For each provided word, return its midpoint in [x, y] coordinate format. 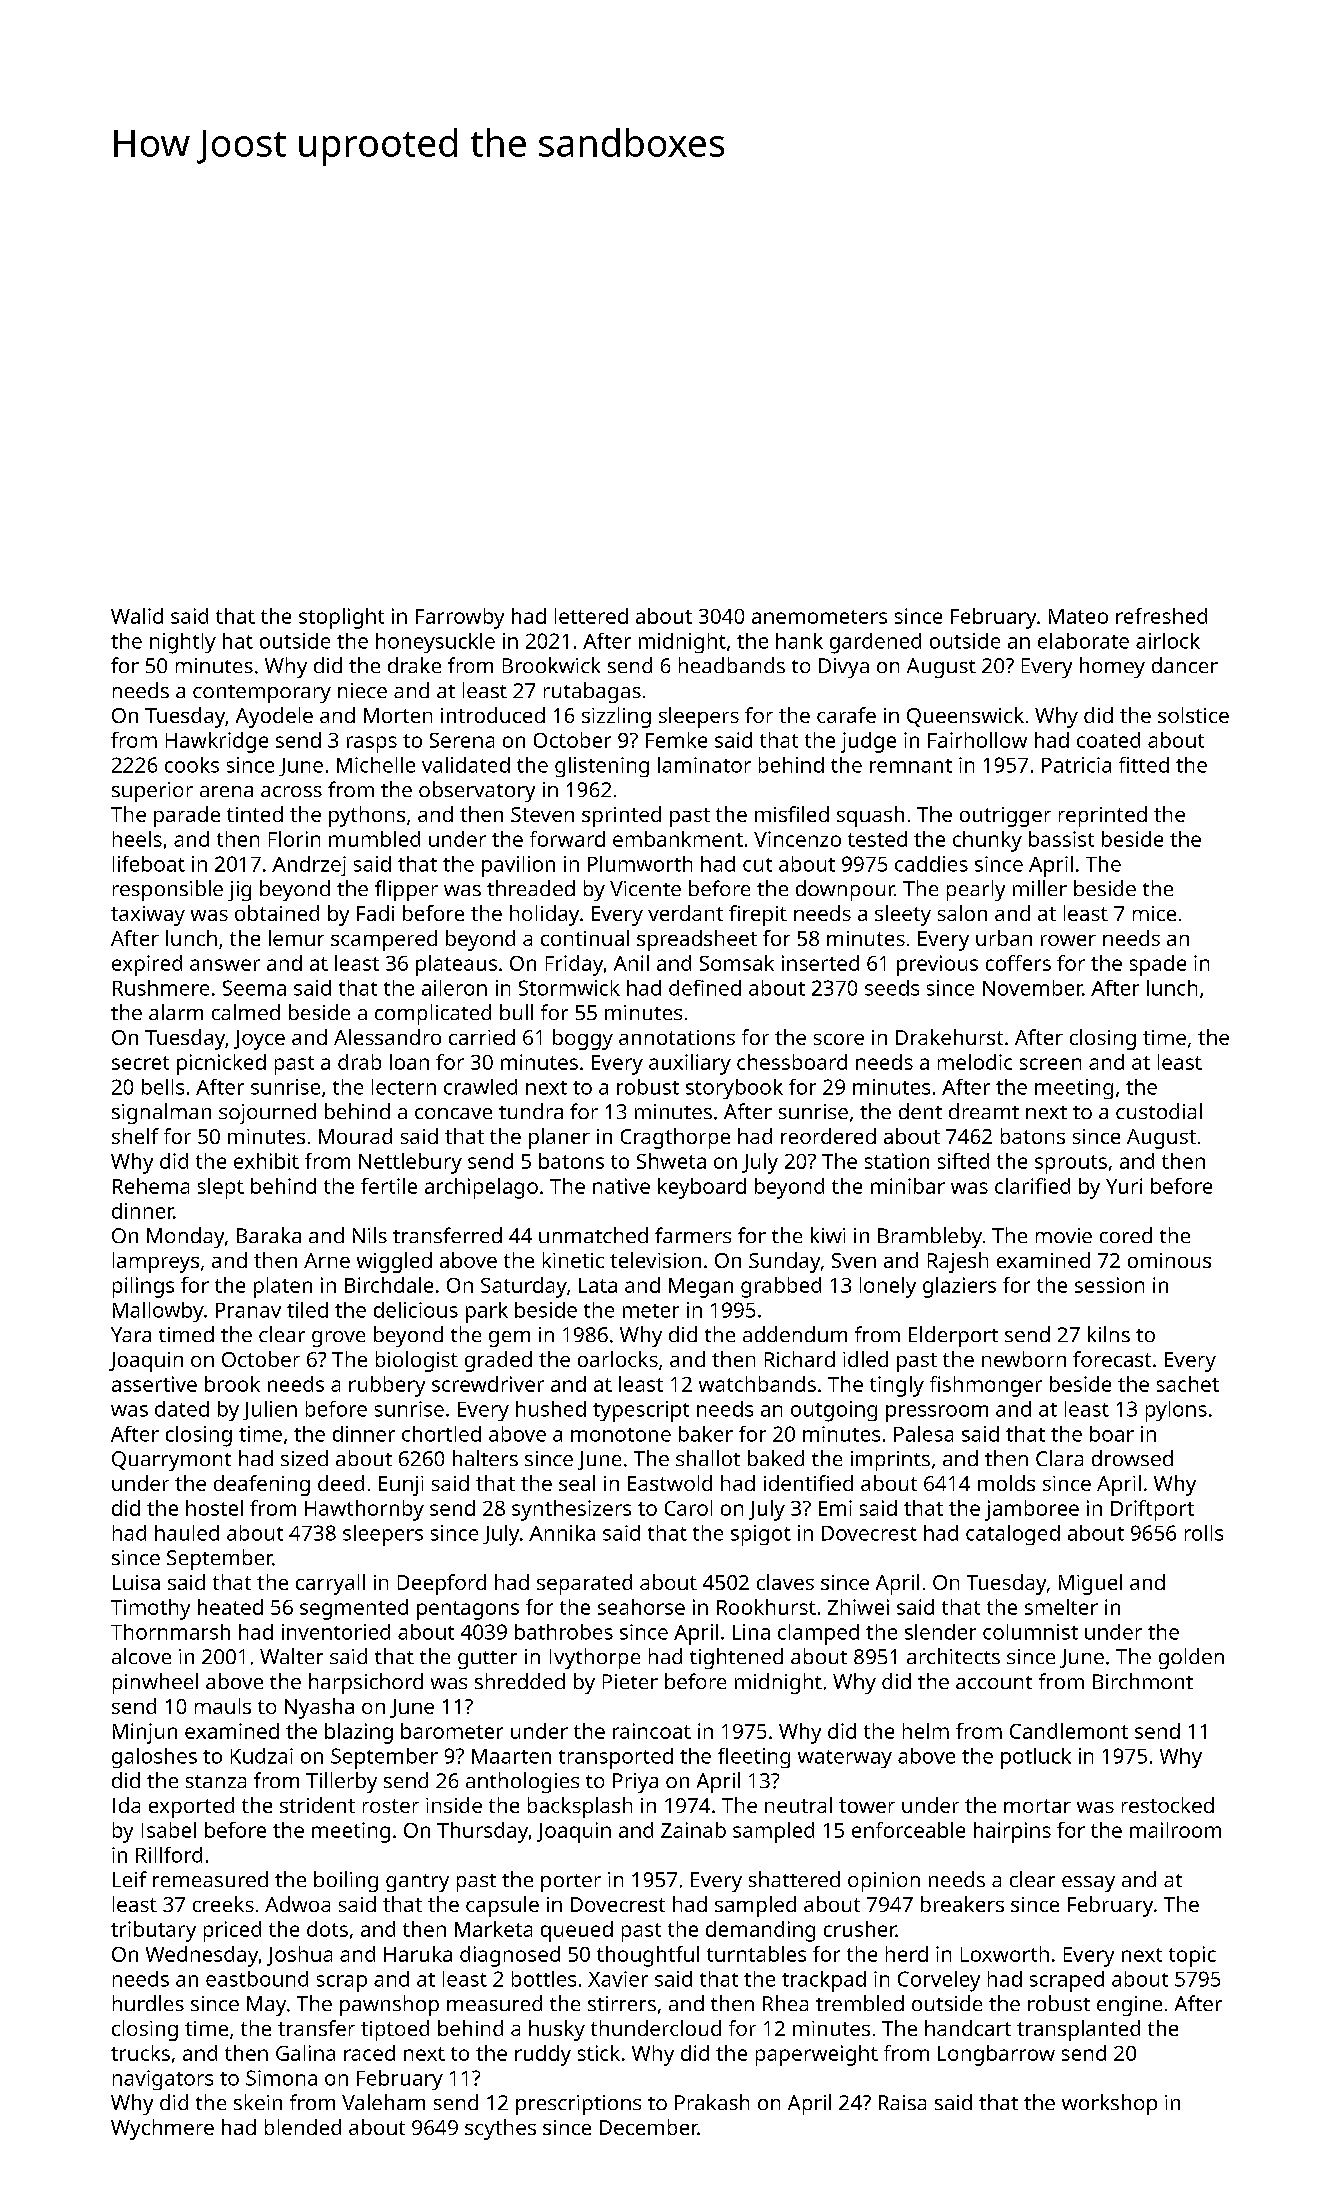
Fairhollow [977, 740]
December [649, 2127]
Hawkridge [217, 742]
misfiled [792, 814]
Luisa [136, 1582]
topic [1192, 1956]
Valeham [383, 2102]
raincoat [652, 1731]
